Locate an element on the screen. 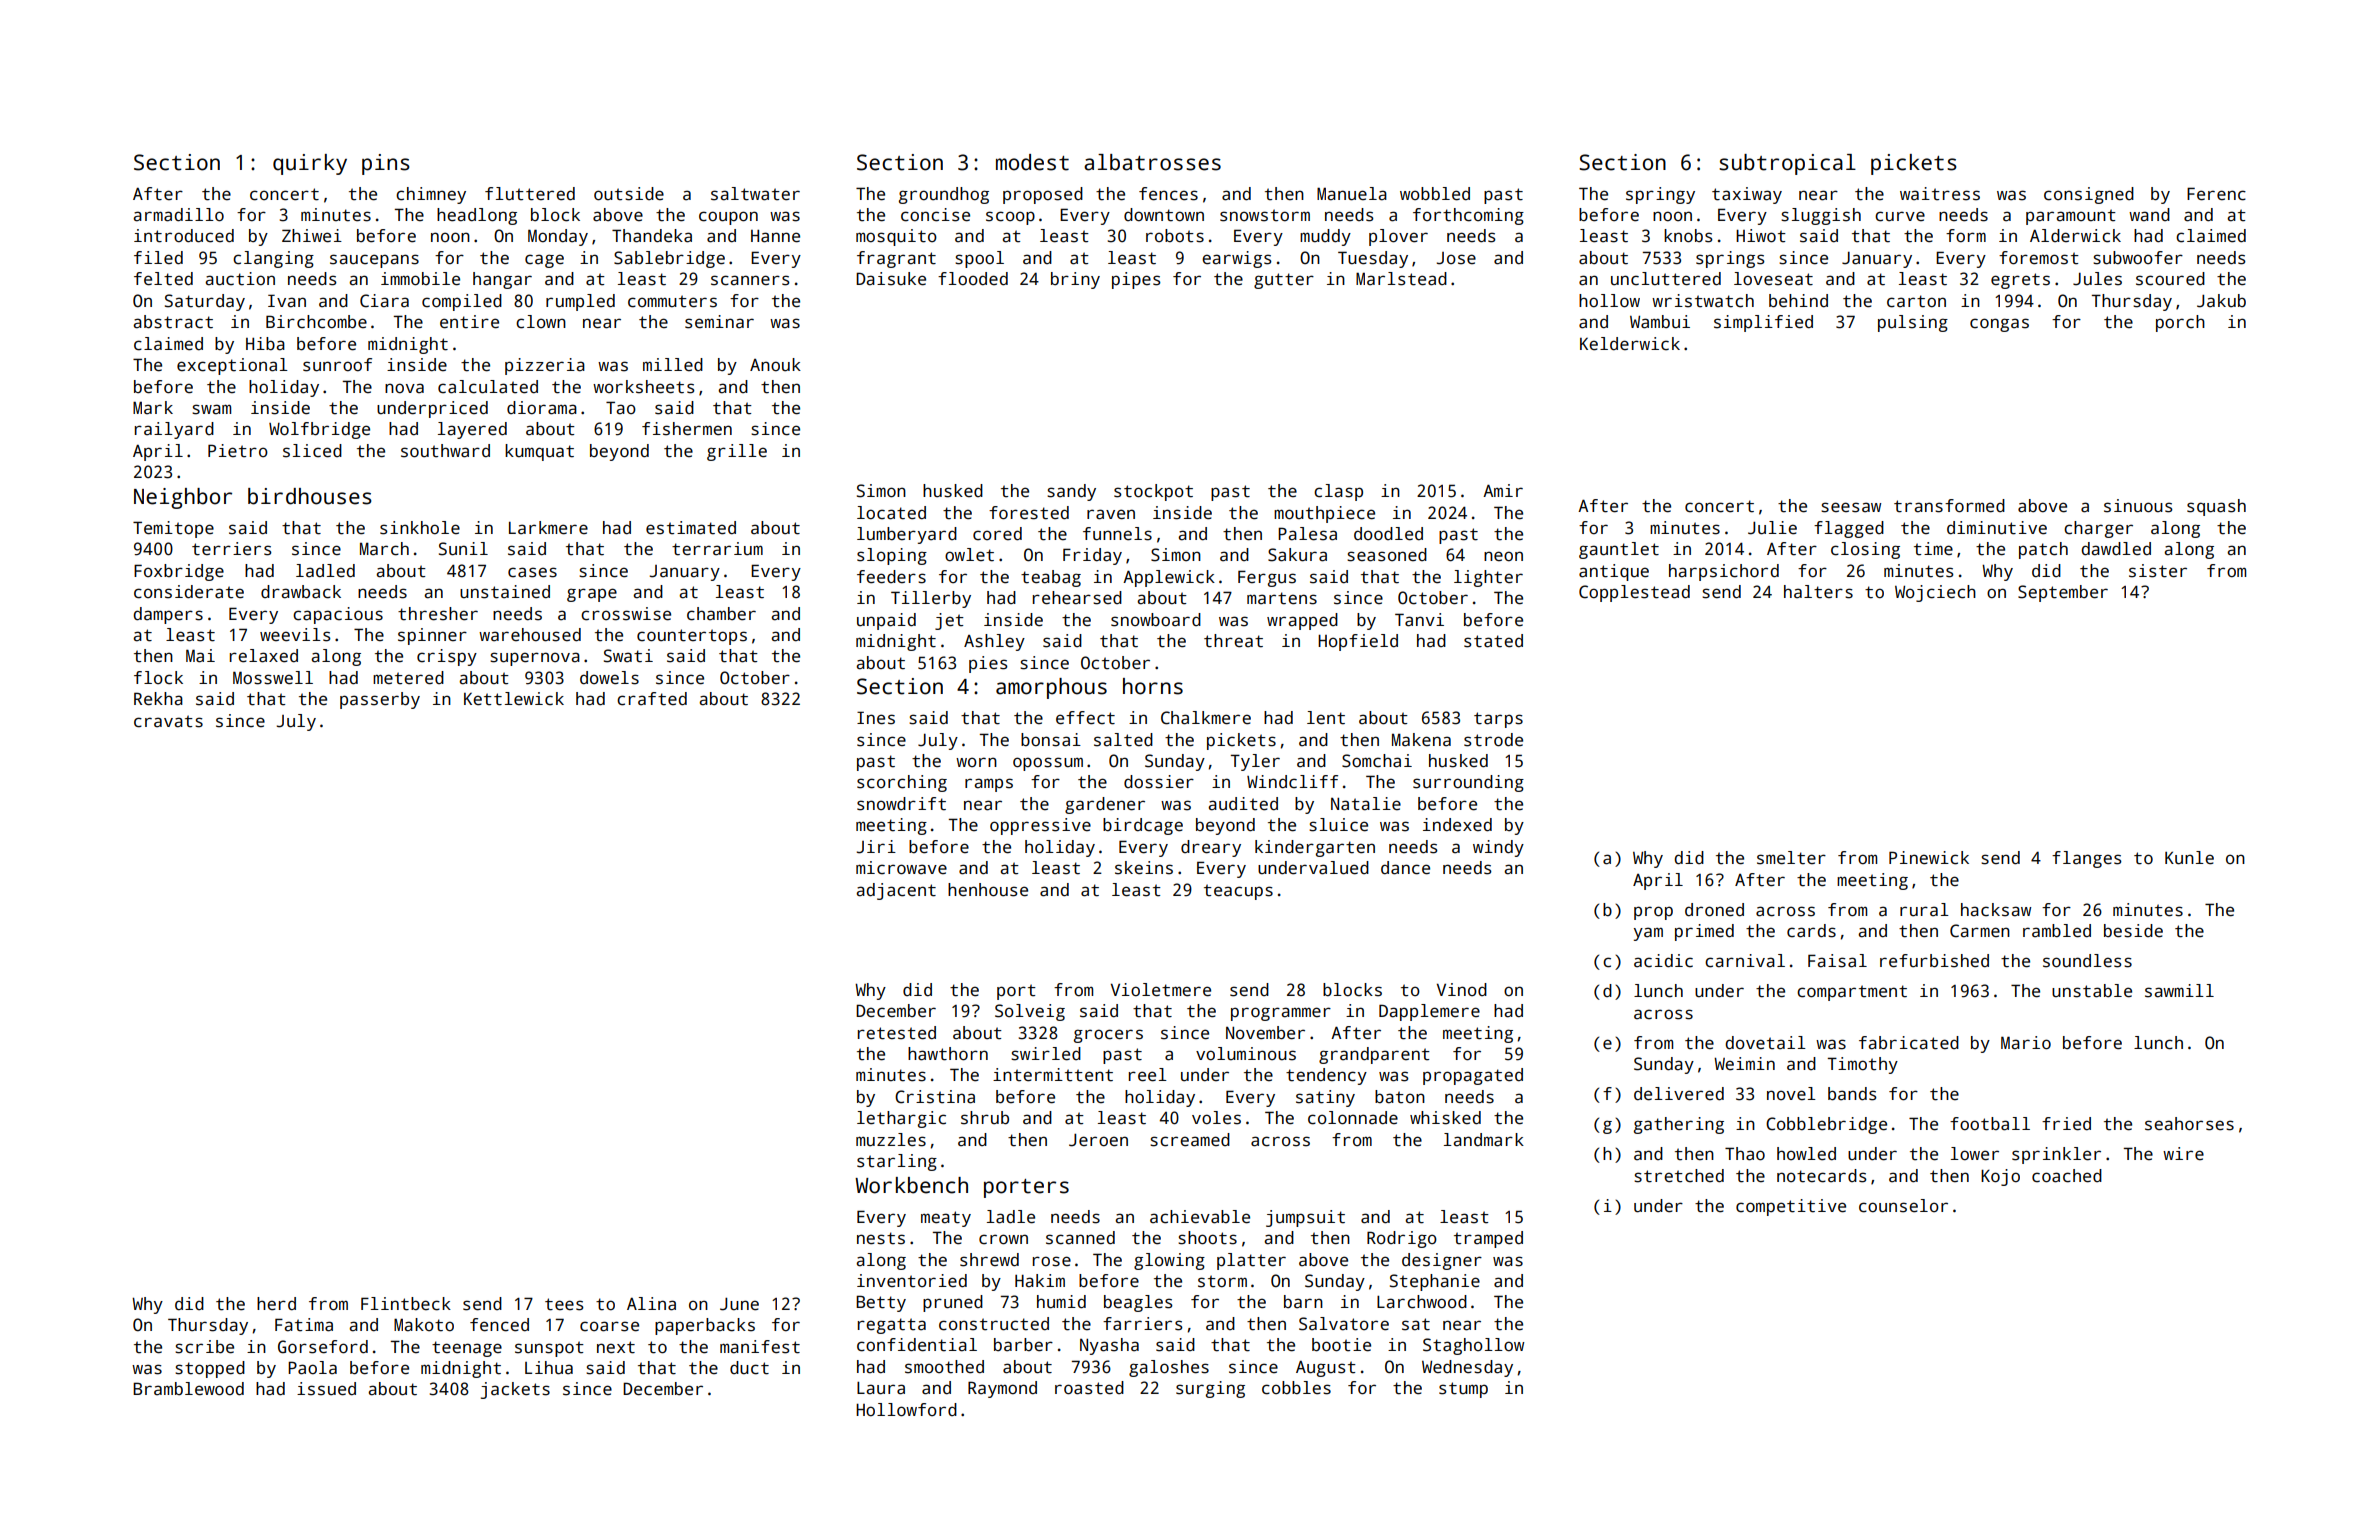 The height and width of the screenshot is (1540, 2380). issued is located at coordinates (326, 1389).
